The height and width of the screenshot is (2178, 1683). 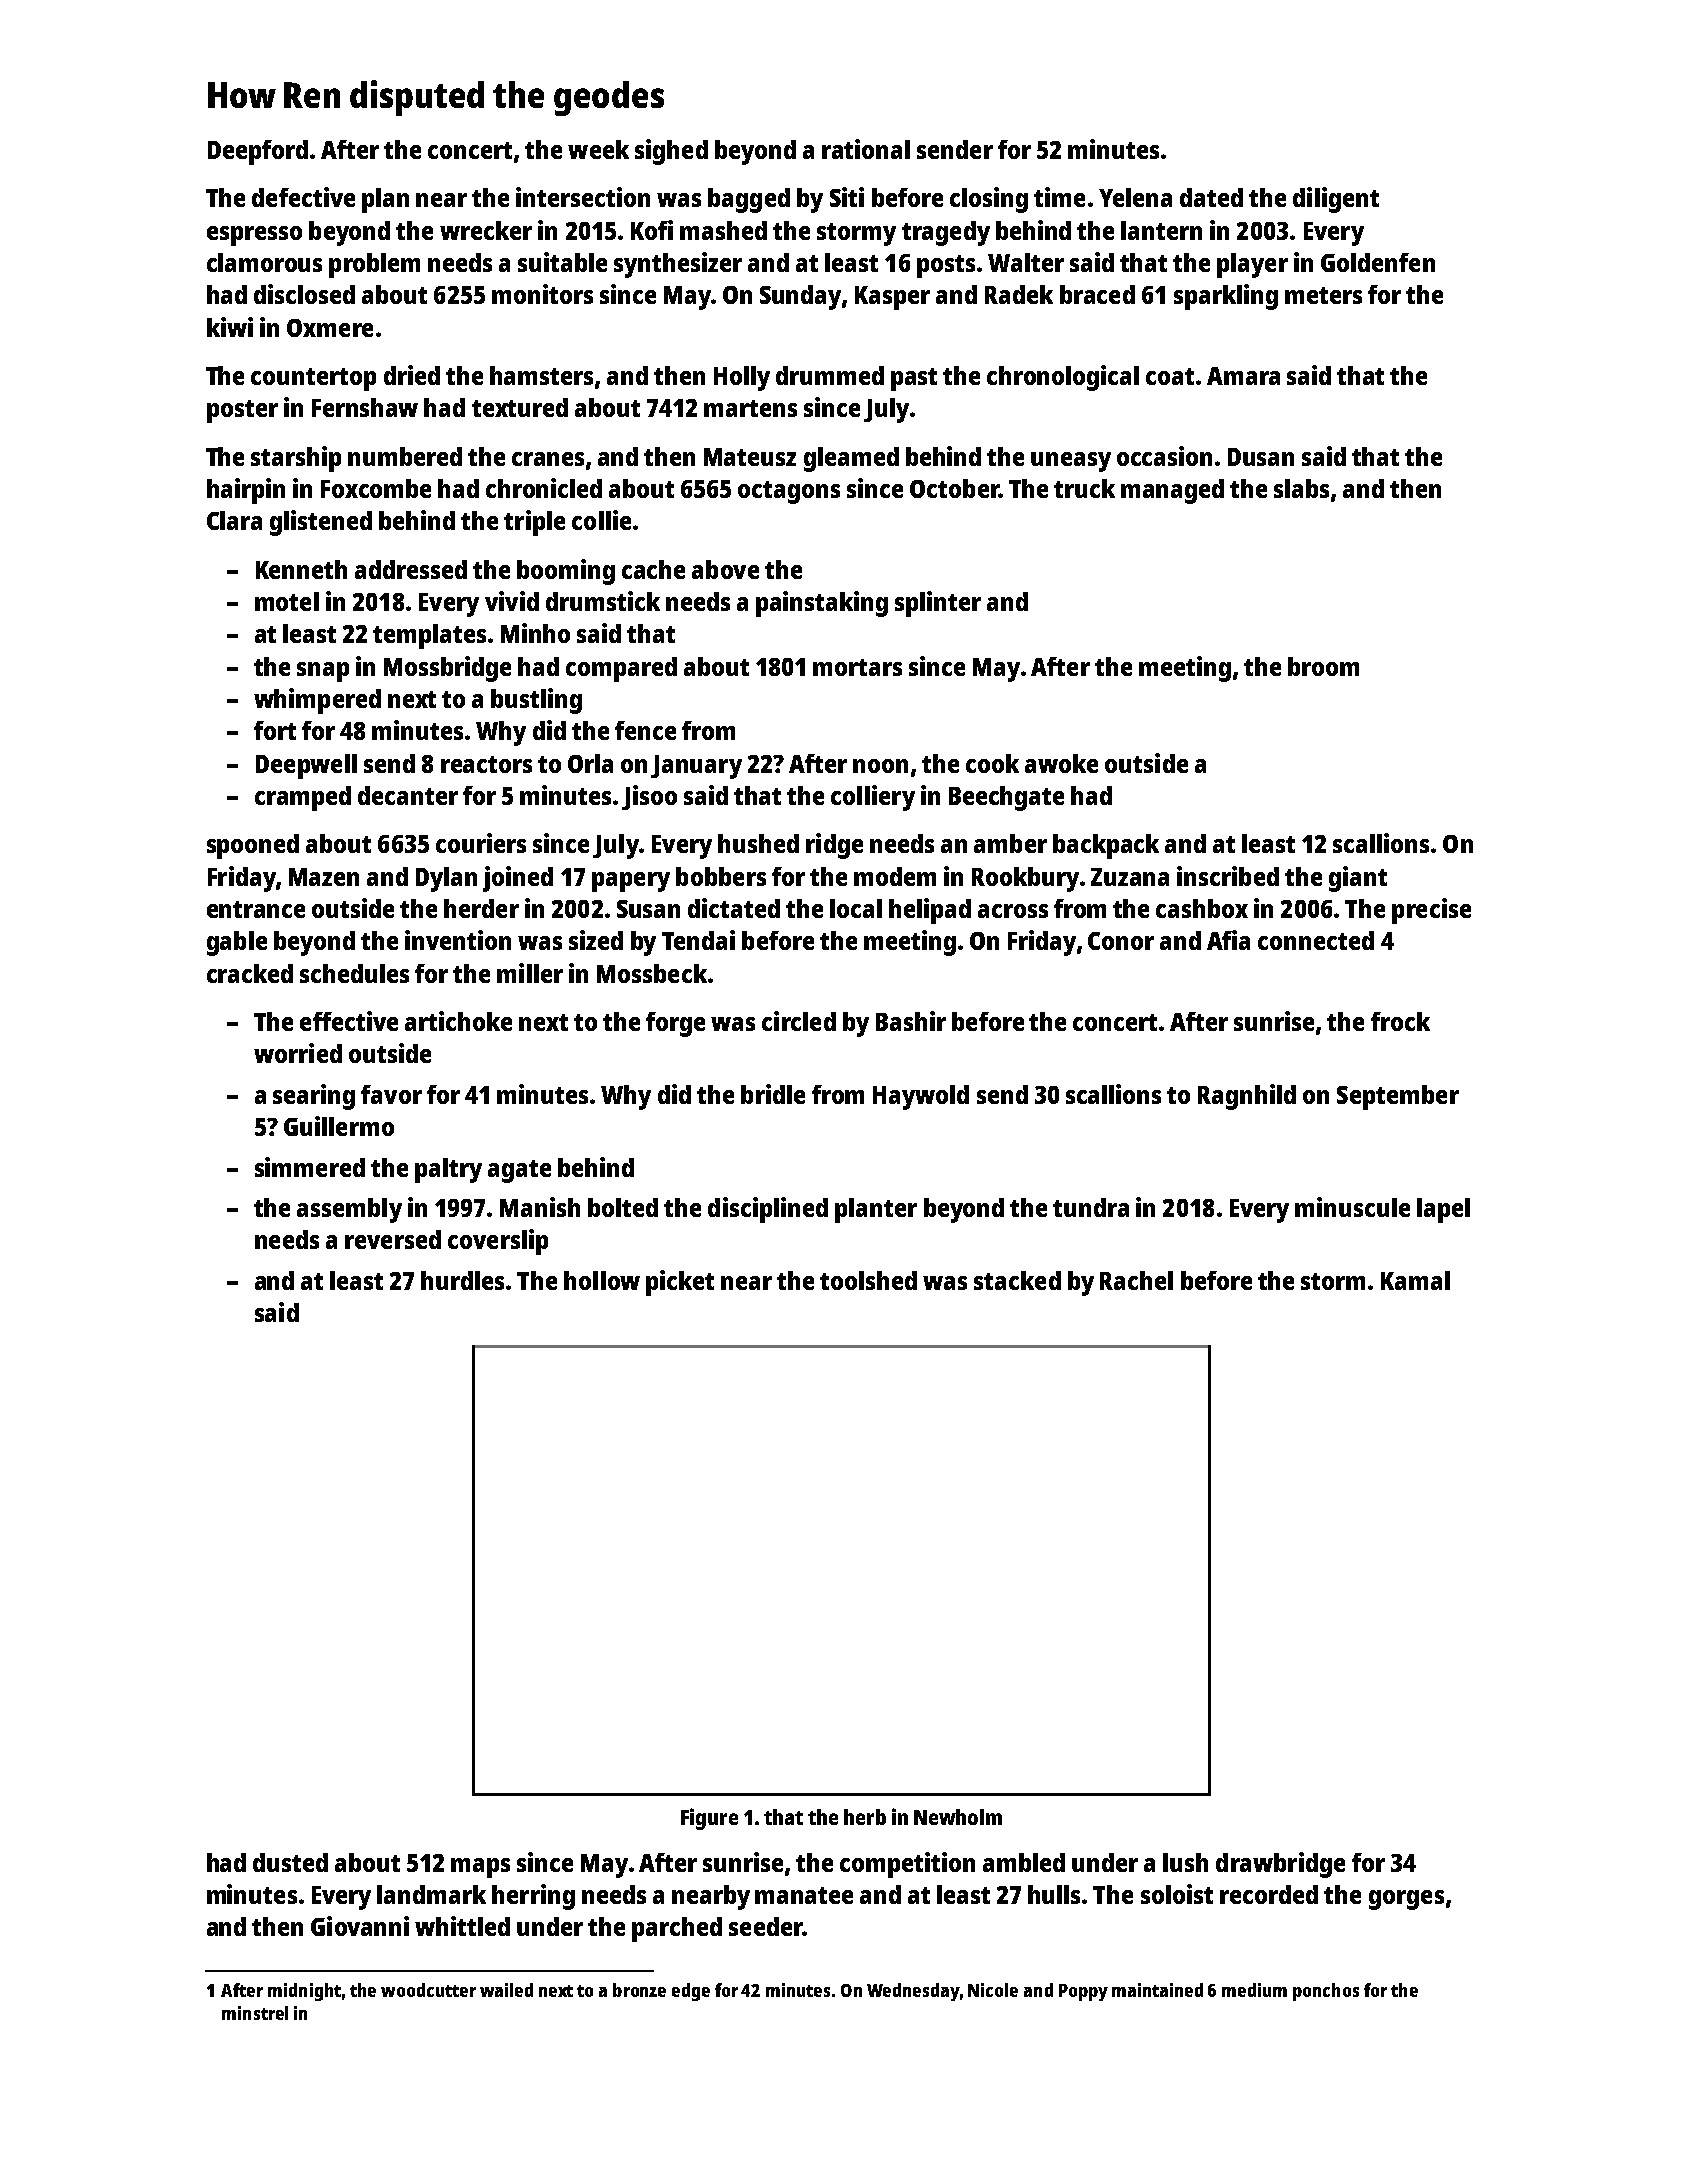 What do you see at coordinates (911, 1021) in the screenshot?
I see `Bashir` at bounding box center [911, 1021].
